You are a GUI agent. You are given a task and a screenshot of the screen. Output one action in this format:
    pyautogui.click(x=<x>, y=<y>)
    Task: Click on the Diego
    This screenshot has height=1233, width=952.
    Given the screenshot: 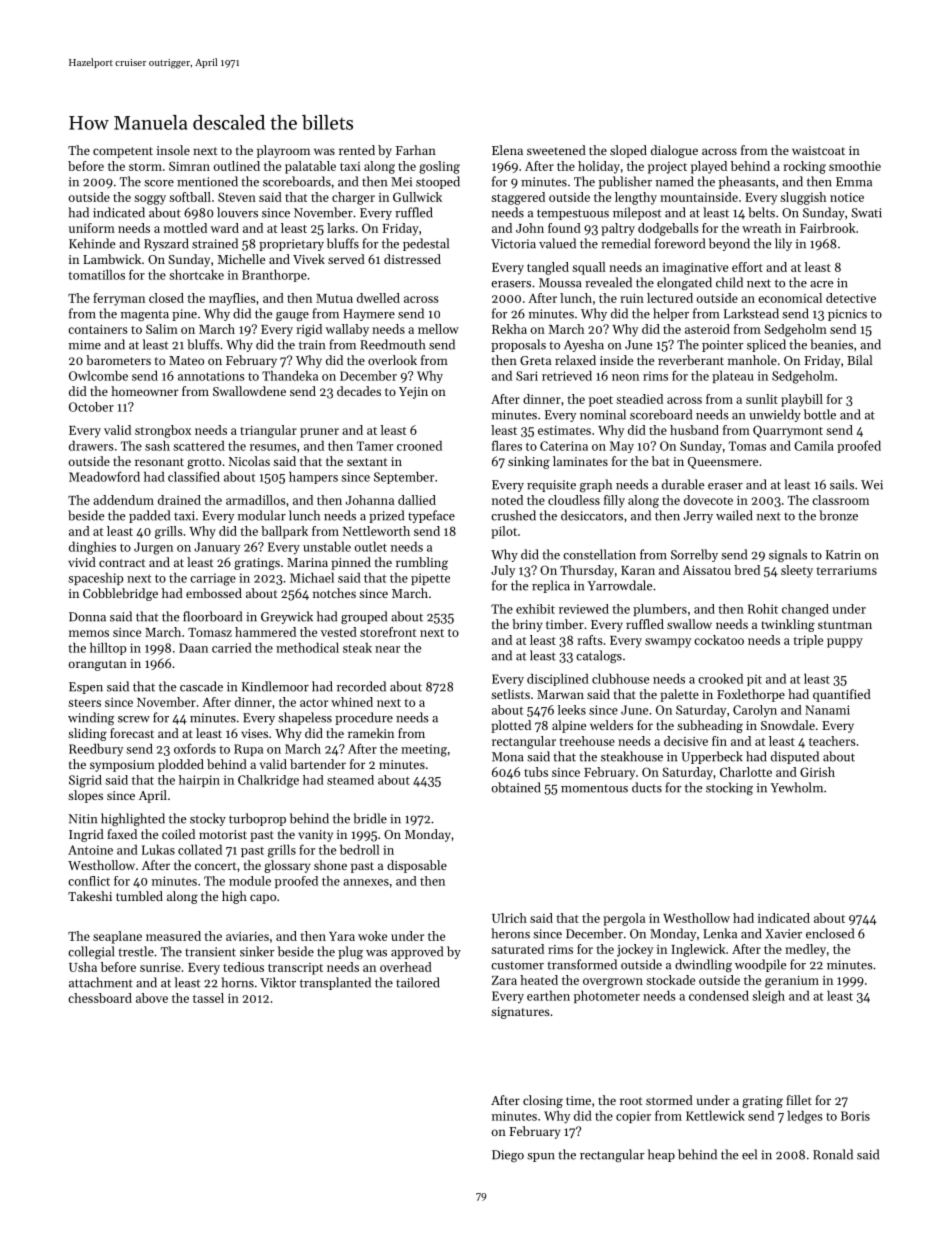 What is the action you would take?
    pyautogui.click(x=508, y=1156)
